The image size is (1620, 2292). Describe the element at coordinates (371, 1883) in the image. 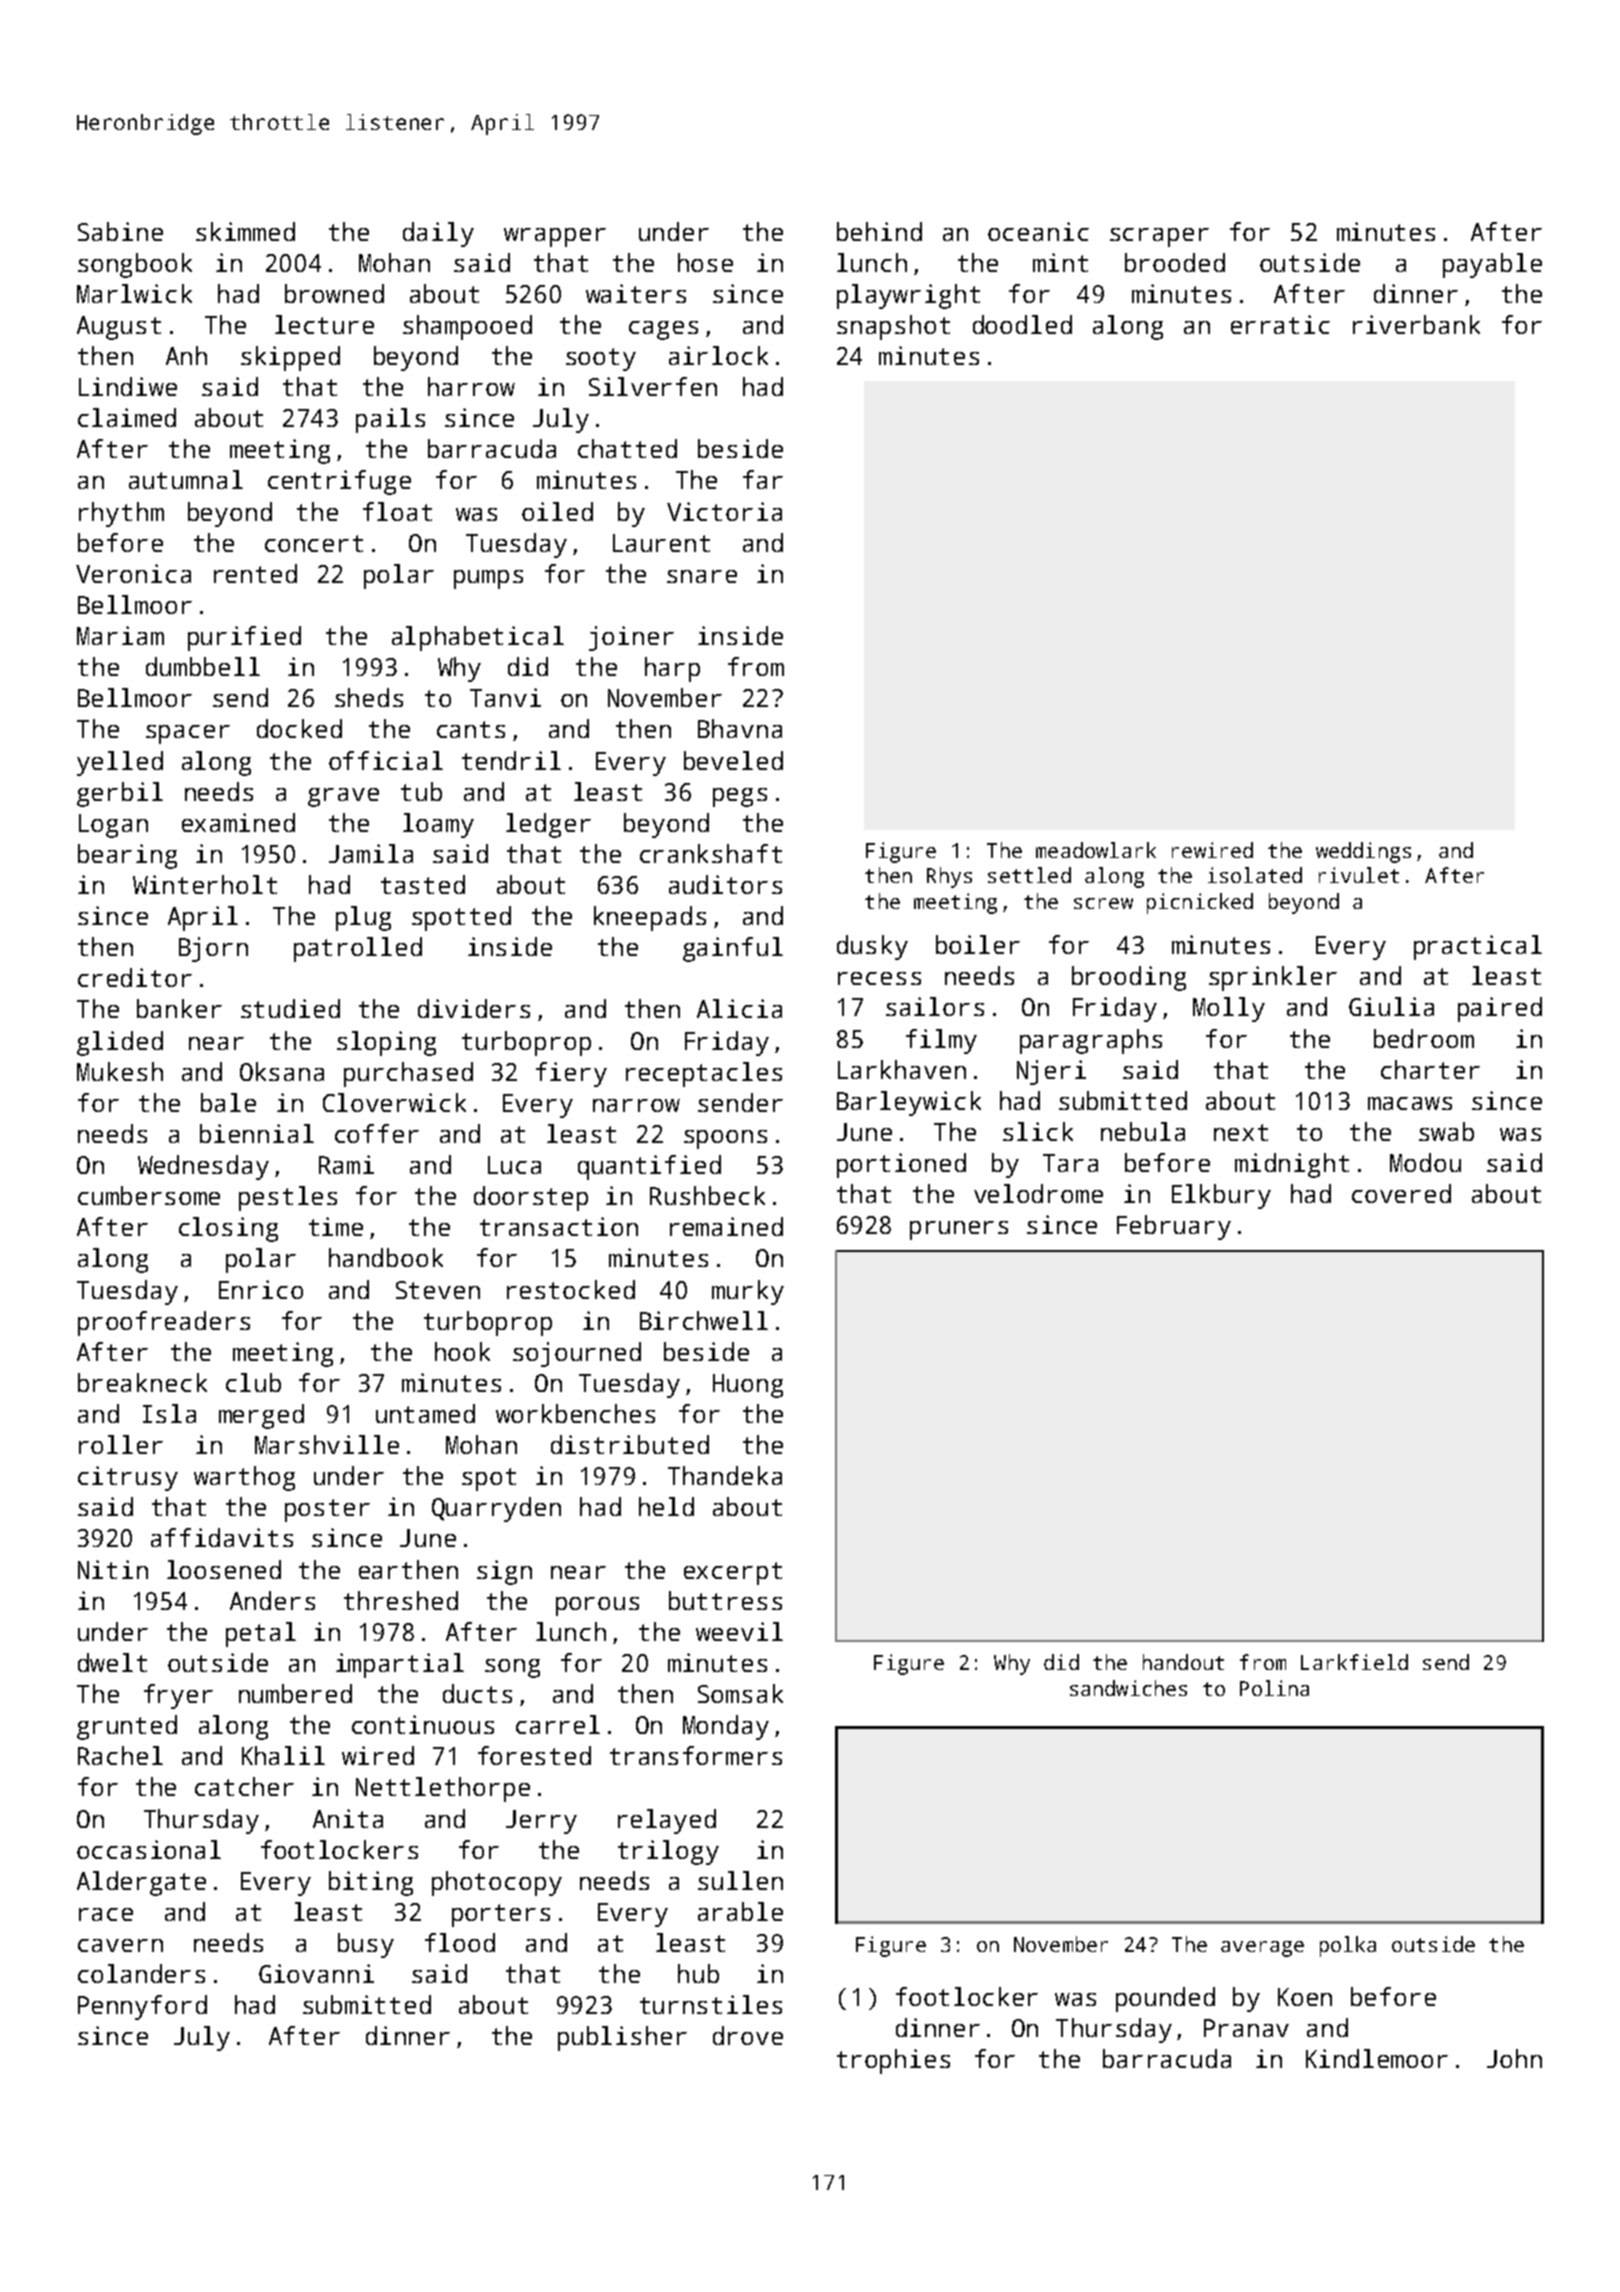

I see `biting` at that location.
